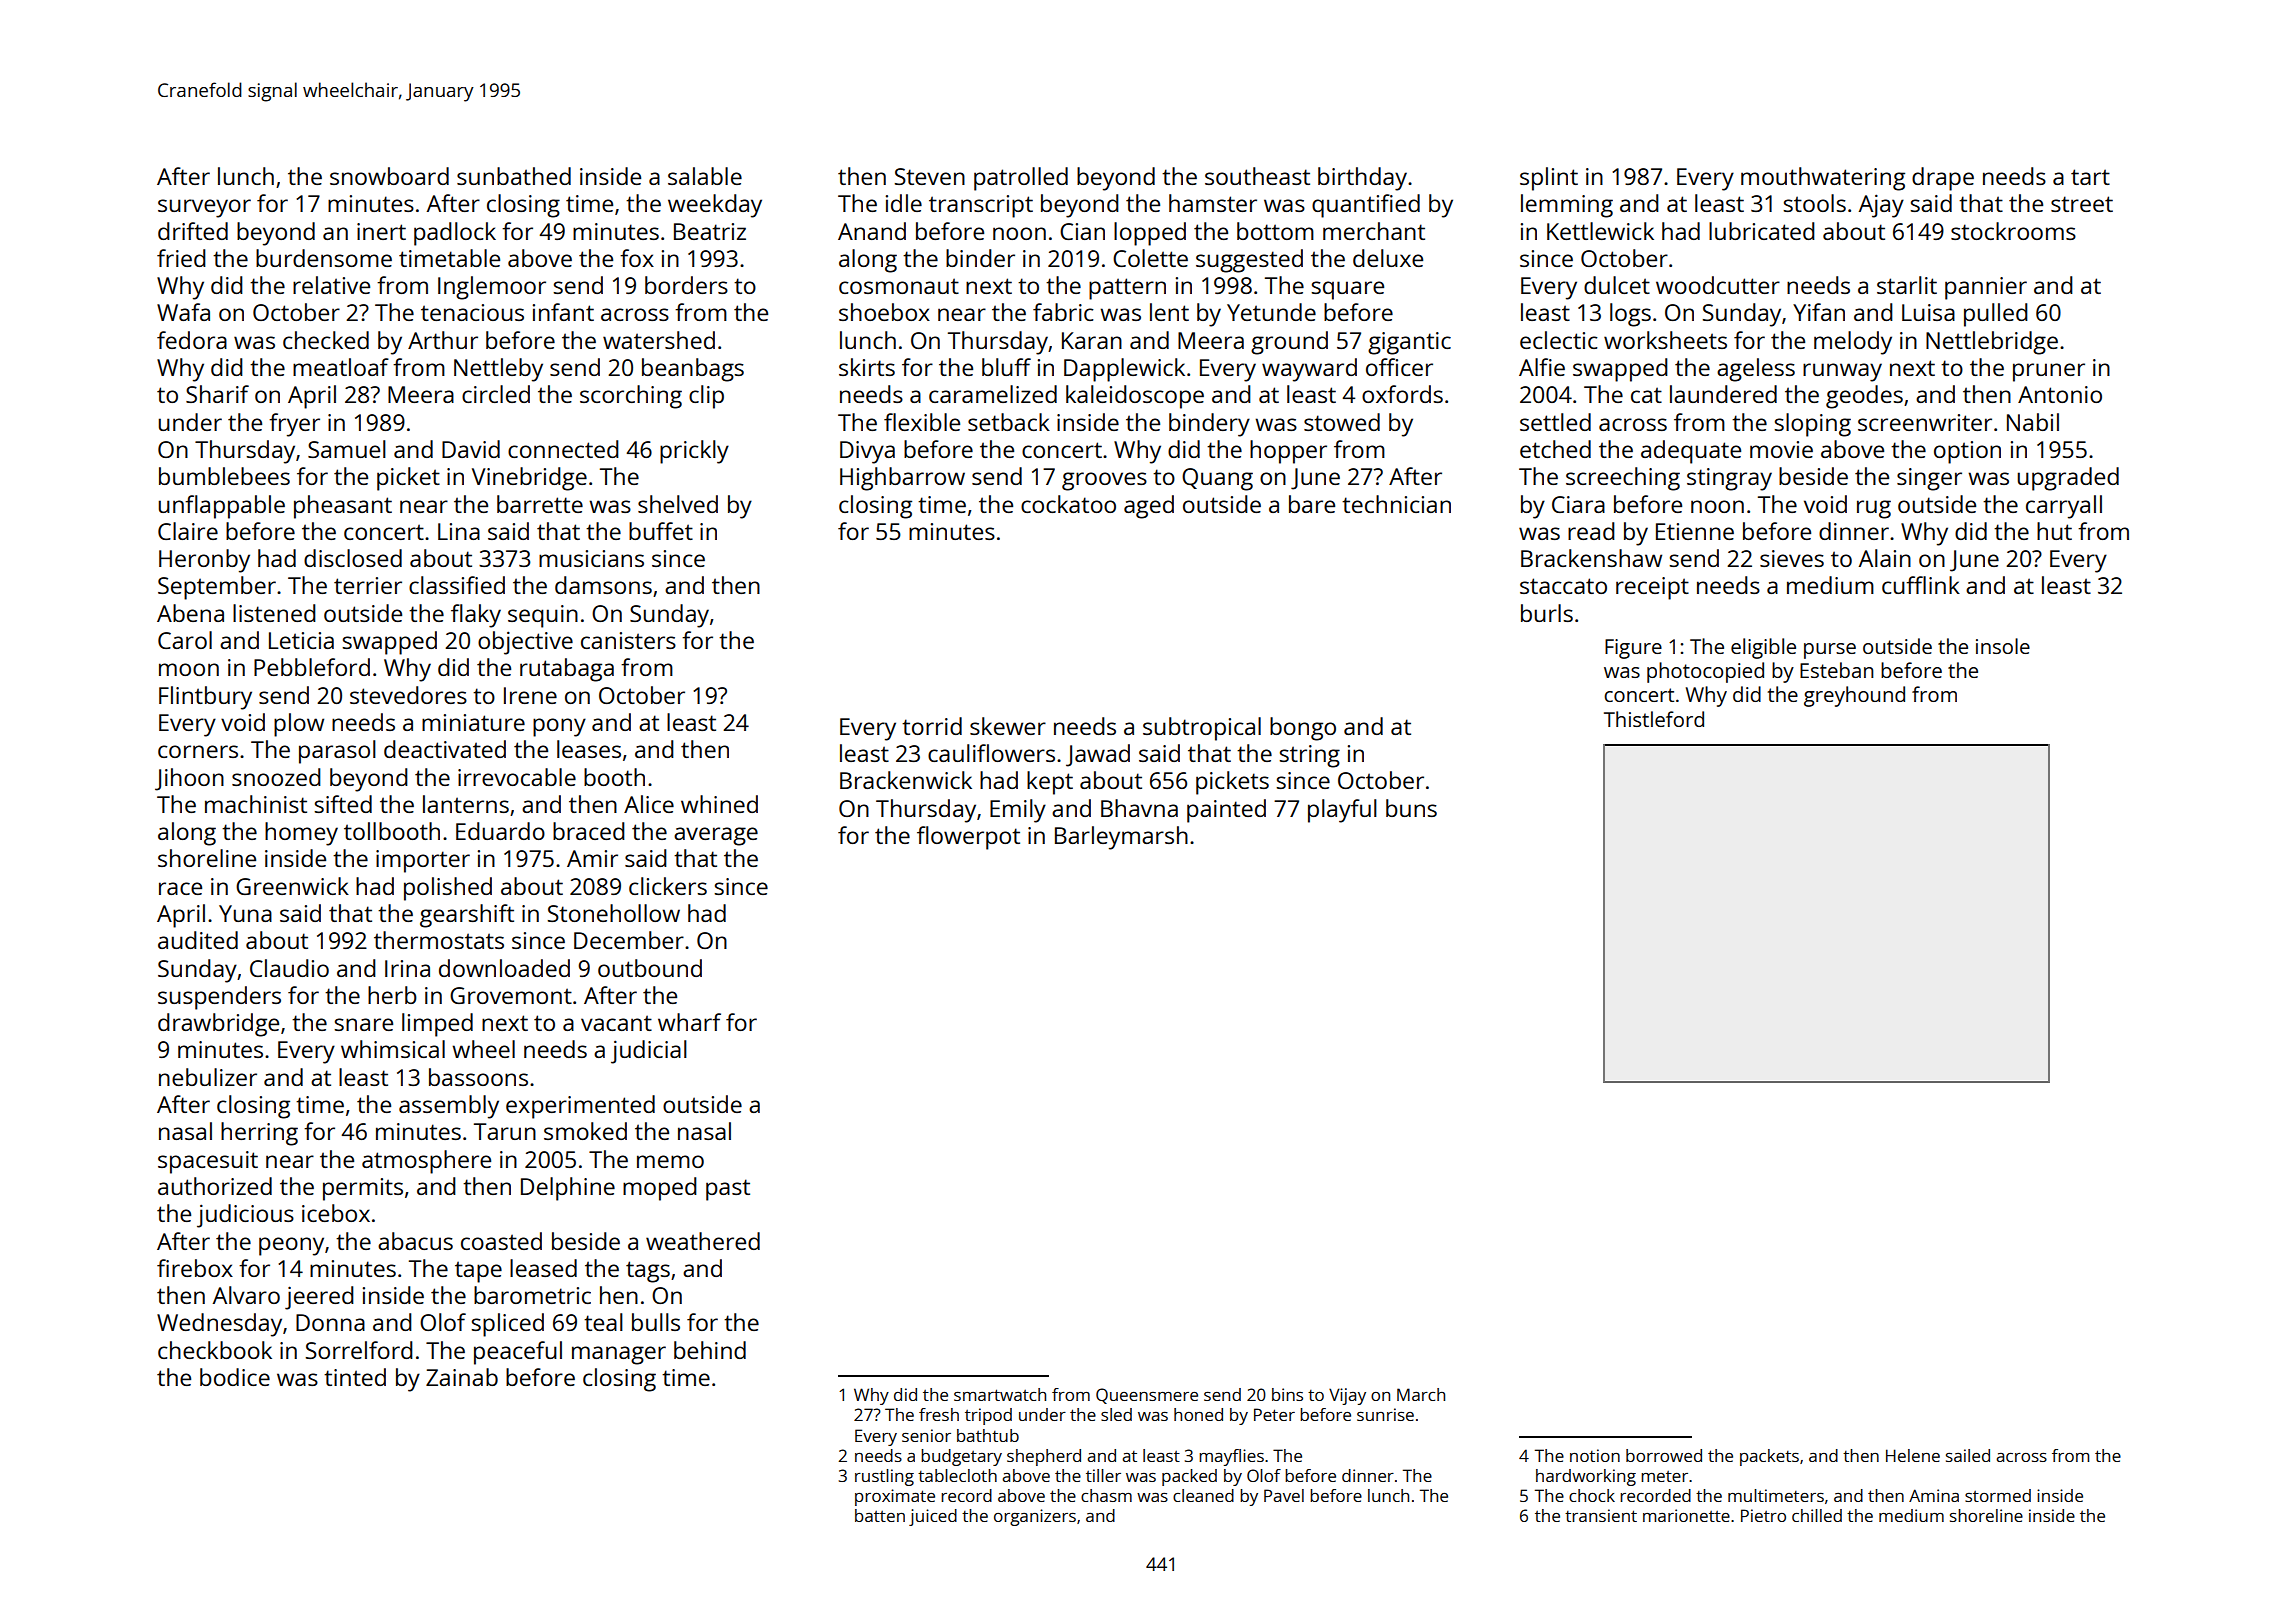 The height and width of the screenshot is (1620, 2292). I want to click on bodice, so click(235, 1377).
